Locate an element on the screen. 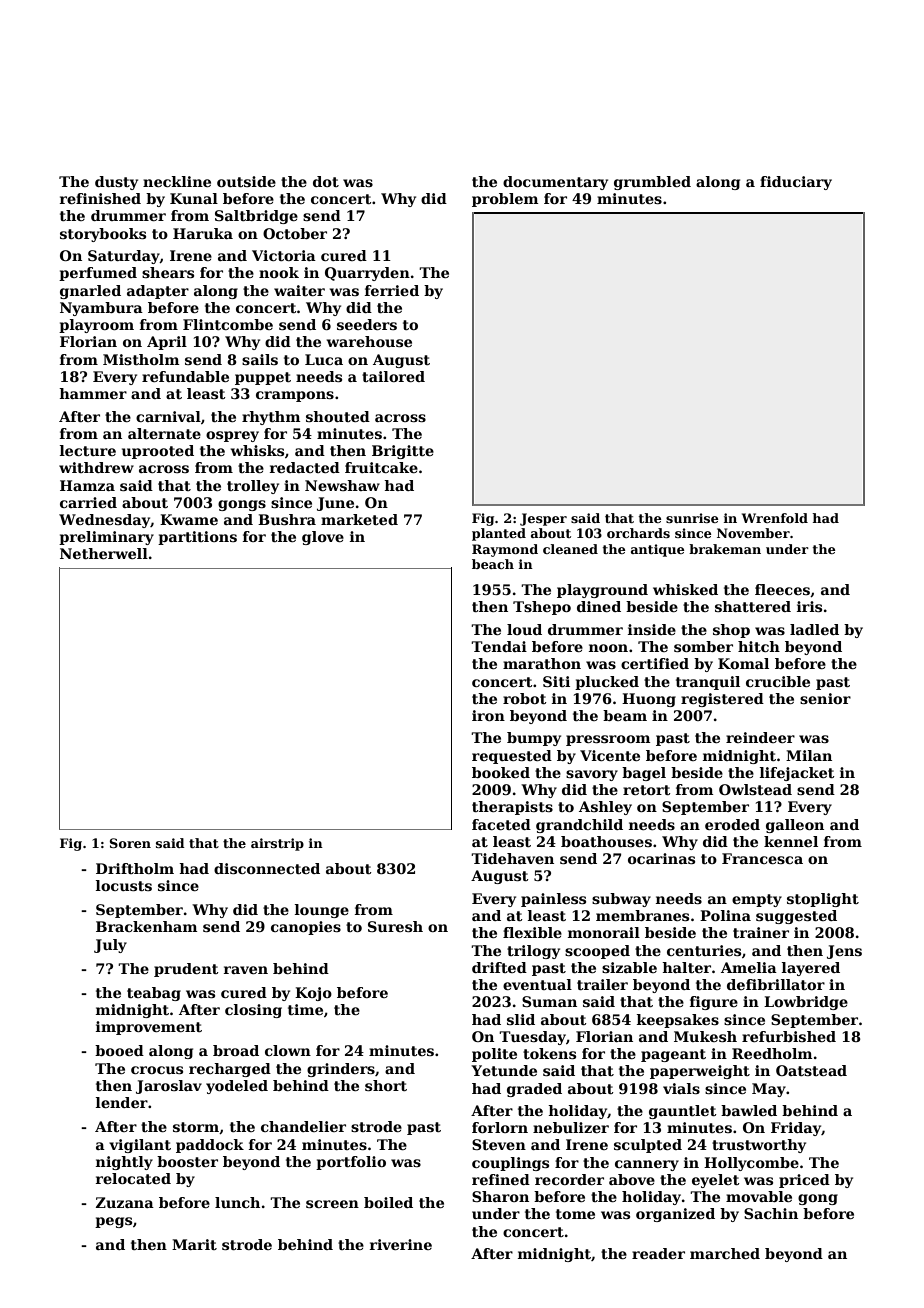 The height and width of the screenshot is (1308, 924). Marit is located at coordinates (194, 1244).
